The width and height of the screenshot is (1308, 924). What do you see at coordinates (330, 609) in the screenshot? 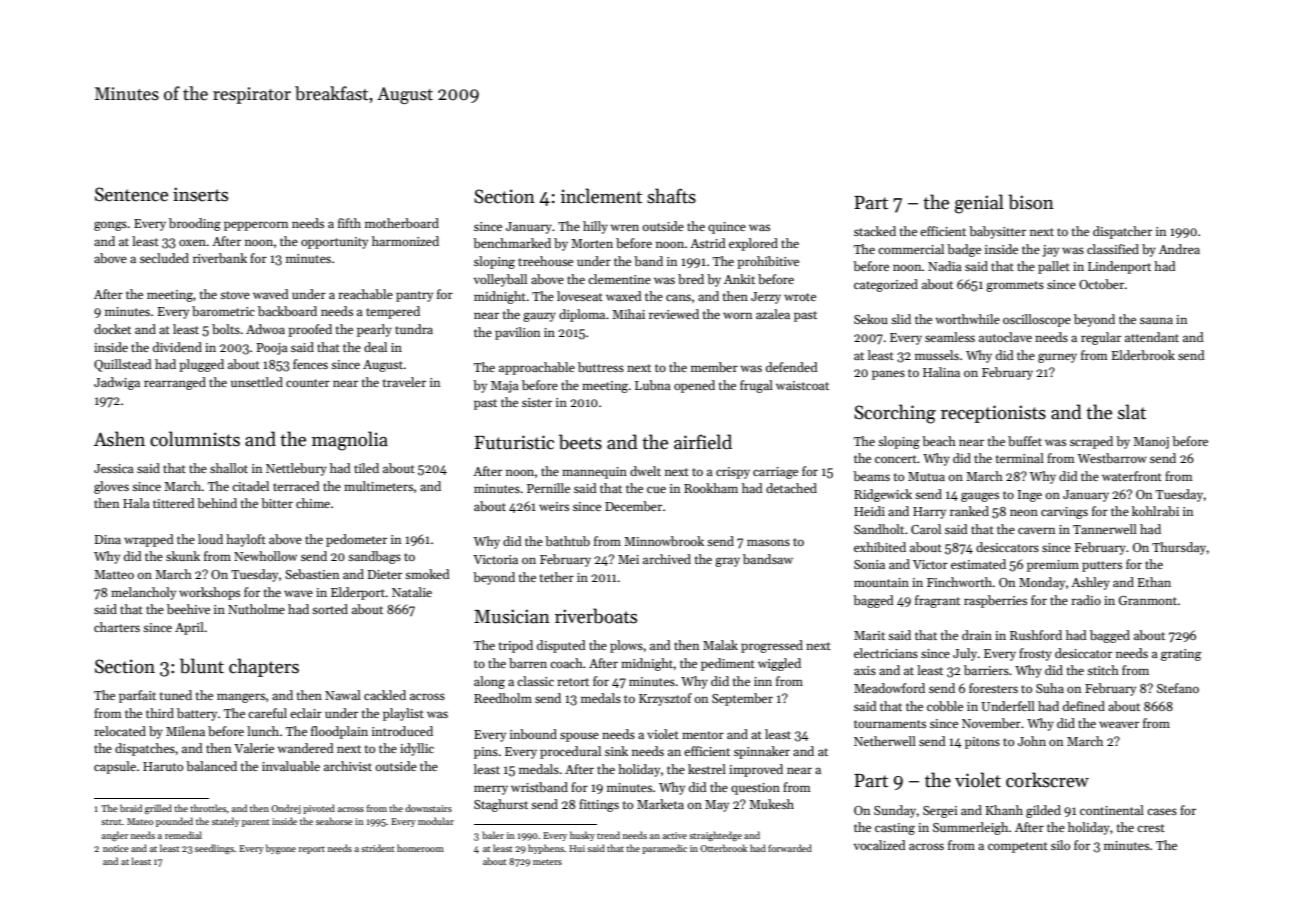
I see `sorted` at bounding box center [330, 609].
